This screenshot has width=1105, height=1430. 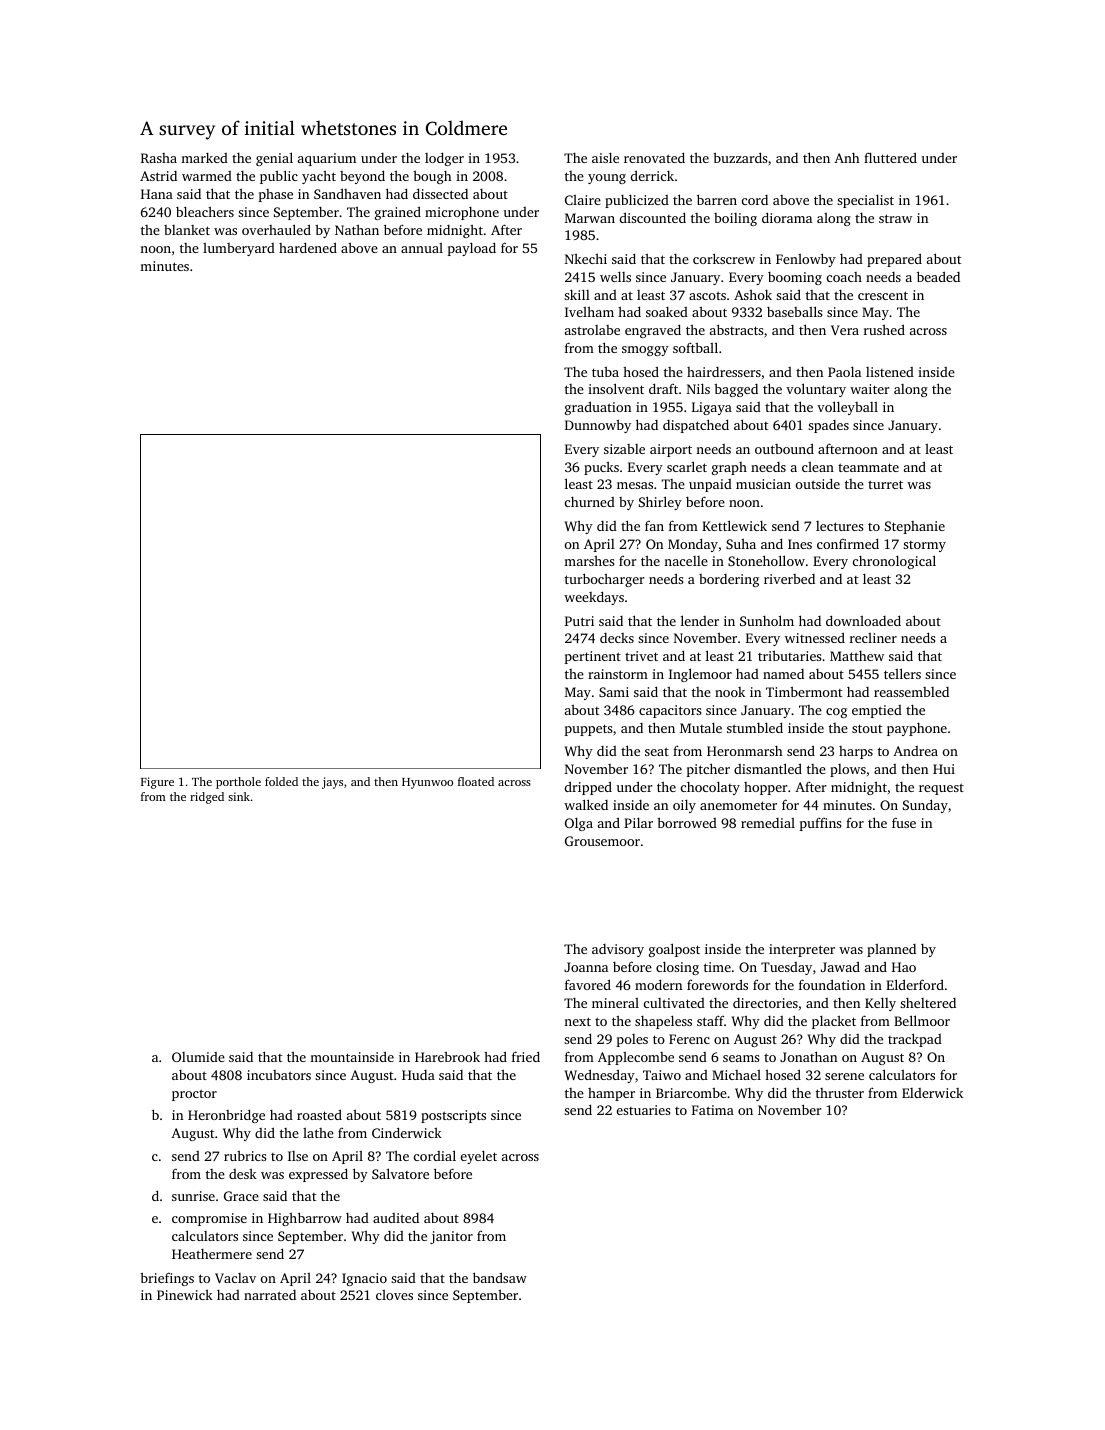 I want to click on specialist, so click(x=865, y=201).
